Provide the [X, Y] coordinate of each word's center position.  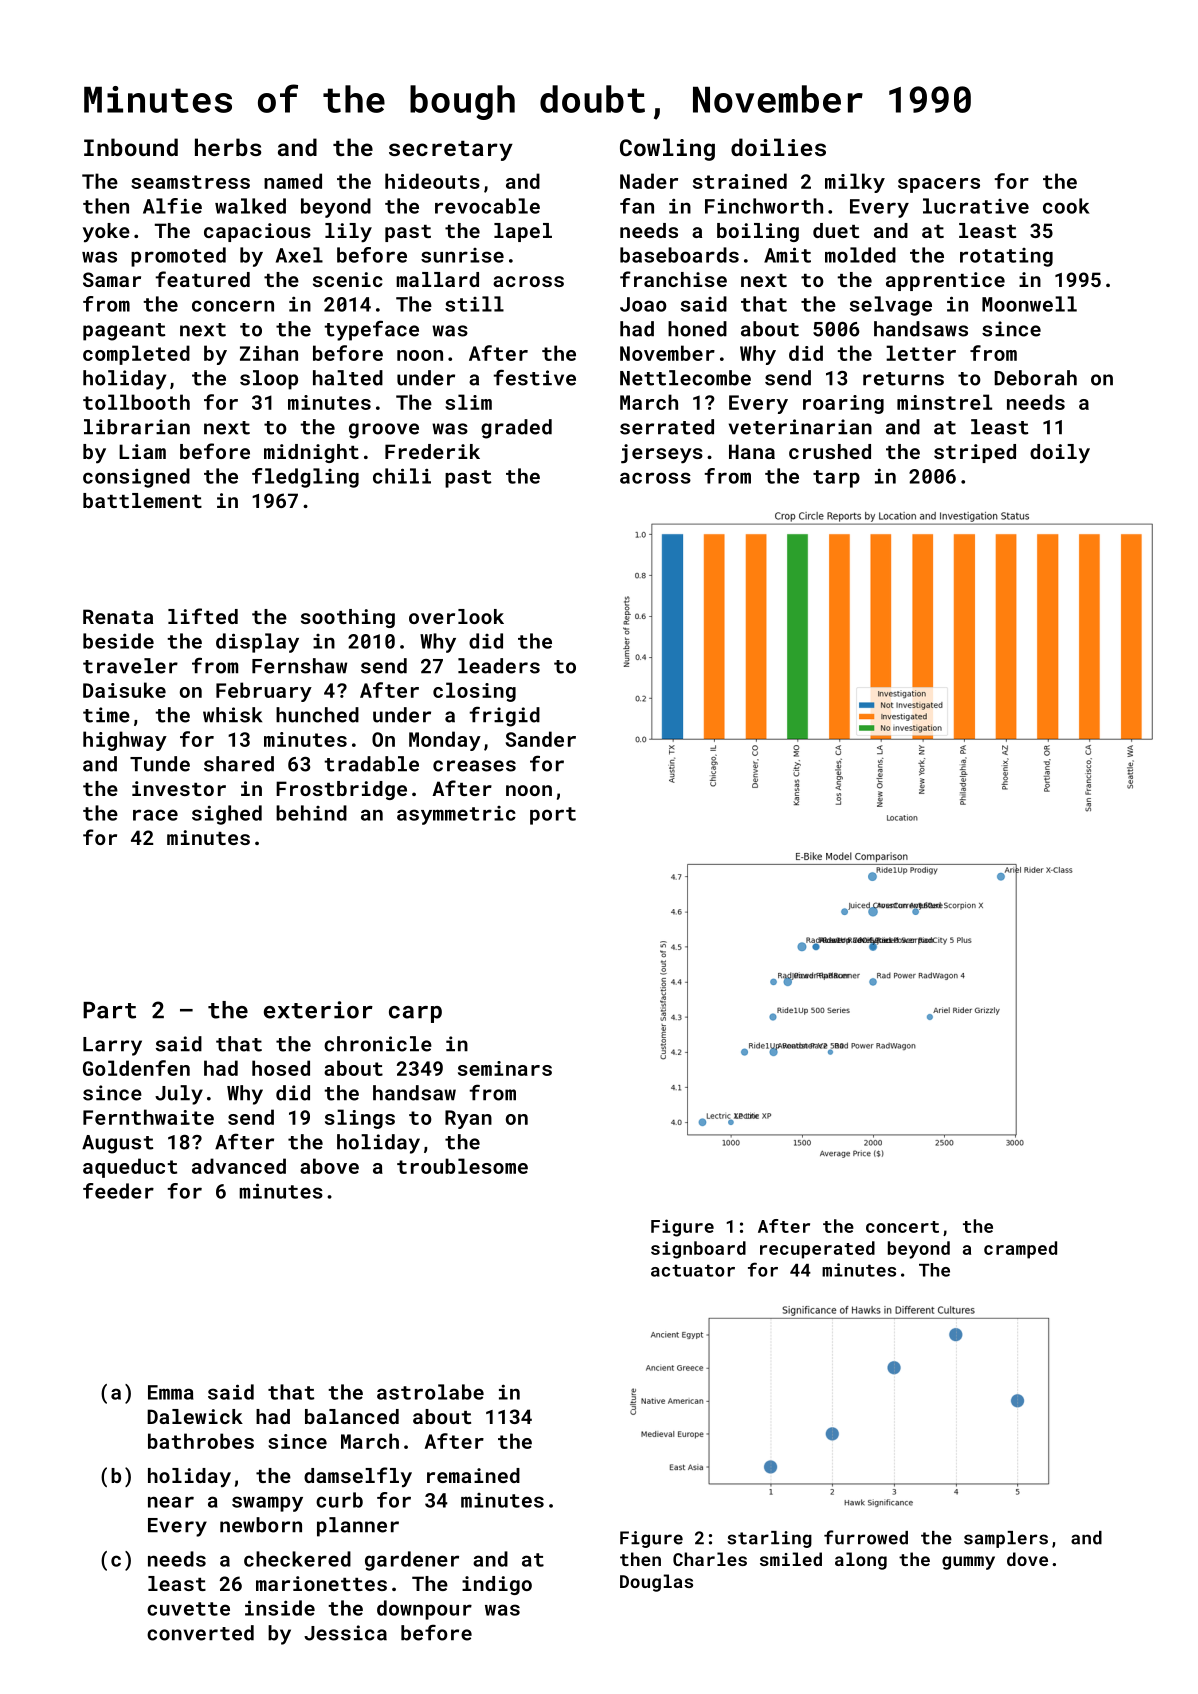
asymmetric [456, 815]
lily [348, 233]
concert [902, 1227]
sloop [269, 380]
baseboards [679, 255]
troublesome [462, 1166]
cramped [1020, 1250]
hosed [281, 1068]
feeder [118, 1191]
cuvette [188, 1609]
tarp [836, 479]
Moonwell [1029, 304]
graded [516, 429]
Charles [710, 1559]
